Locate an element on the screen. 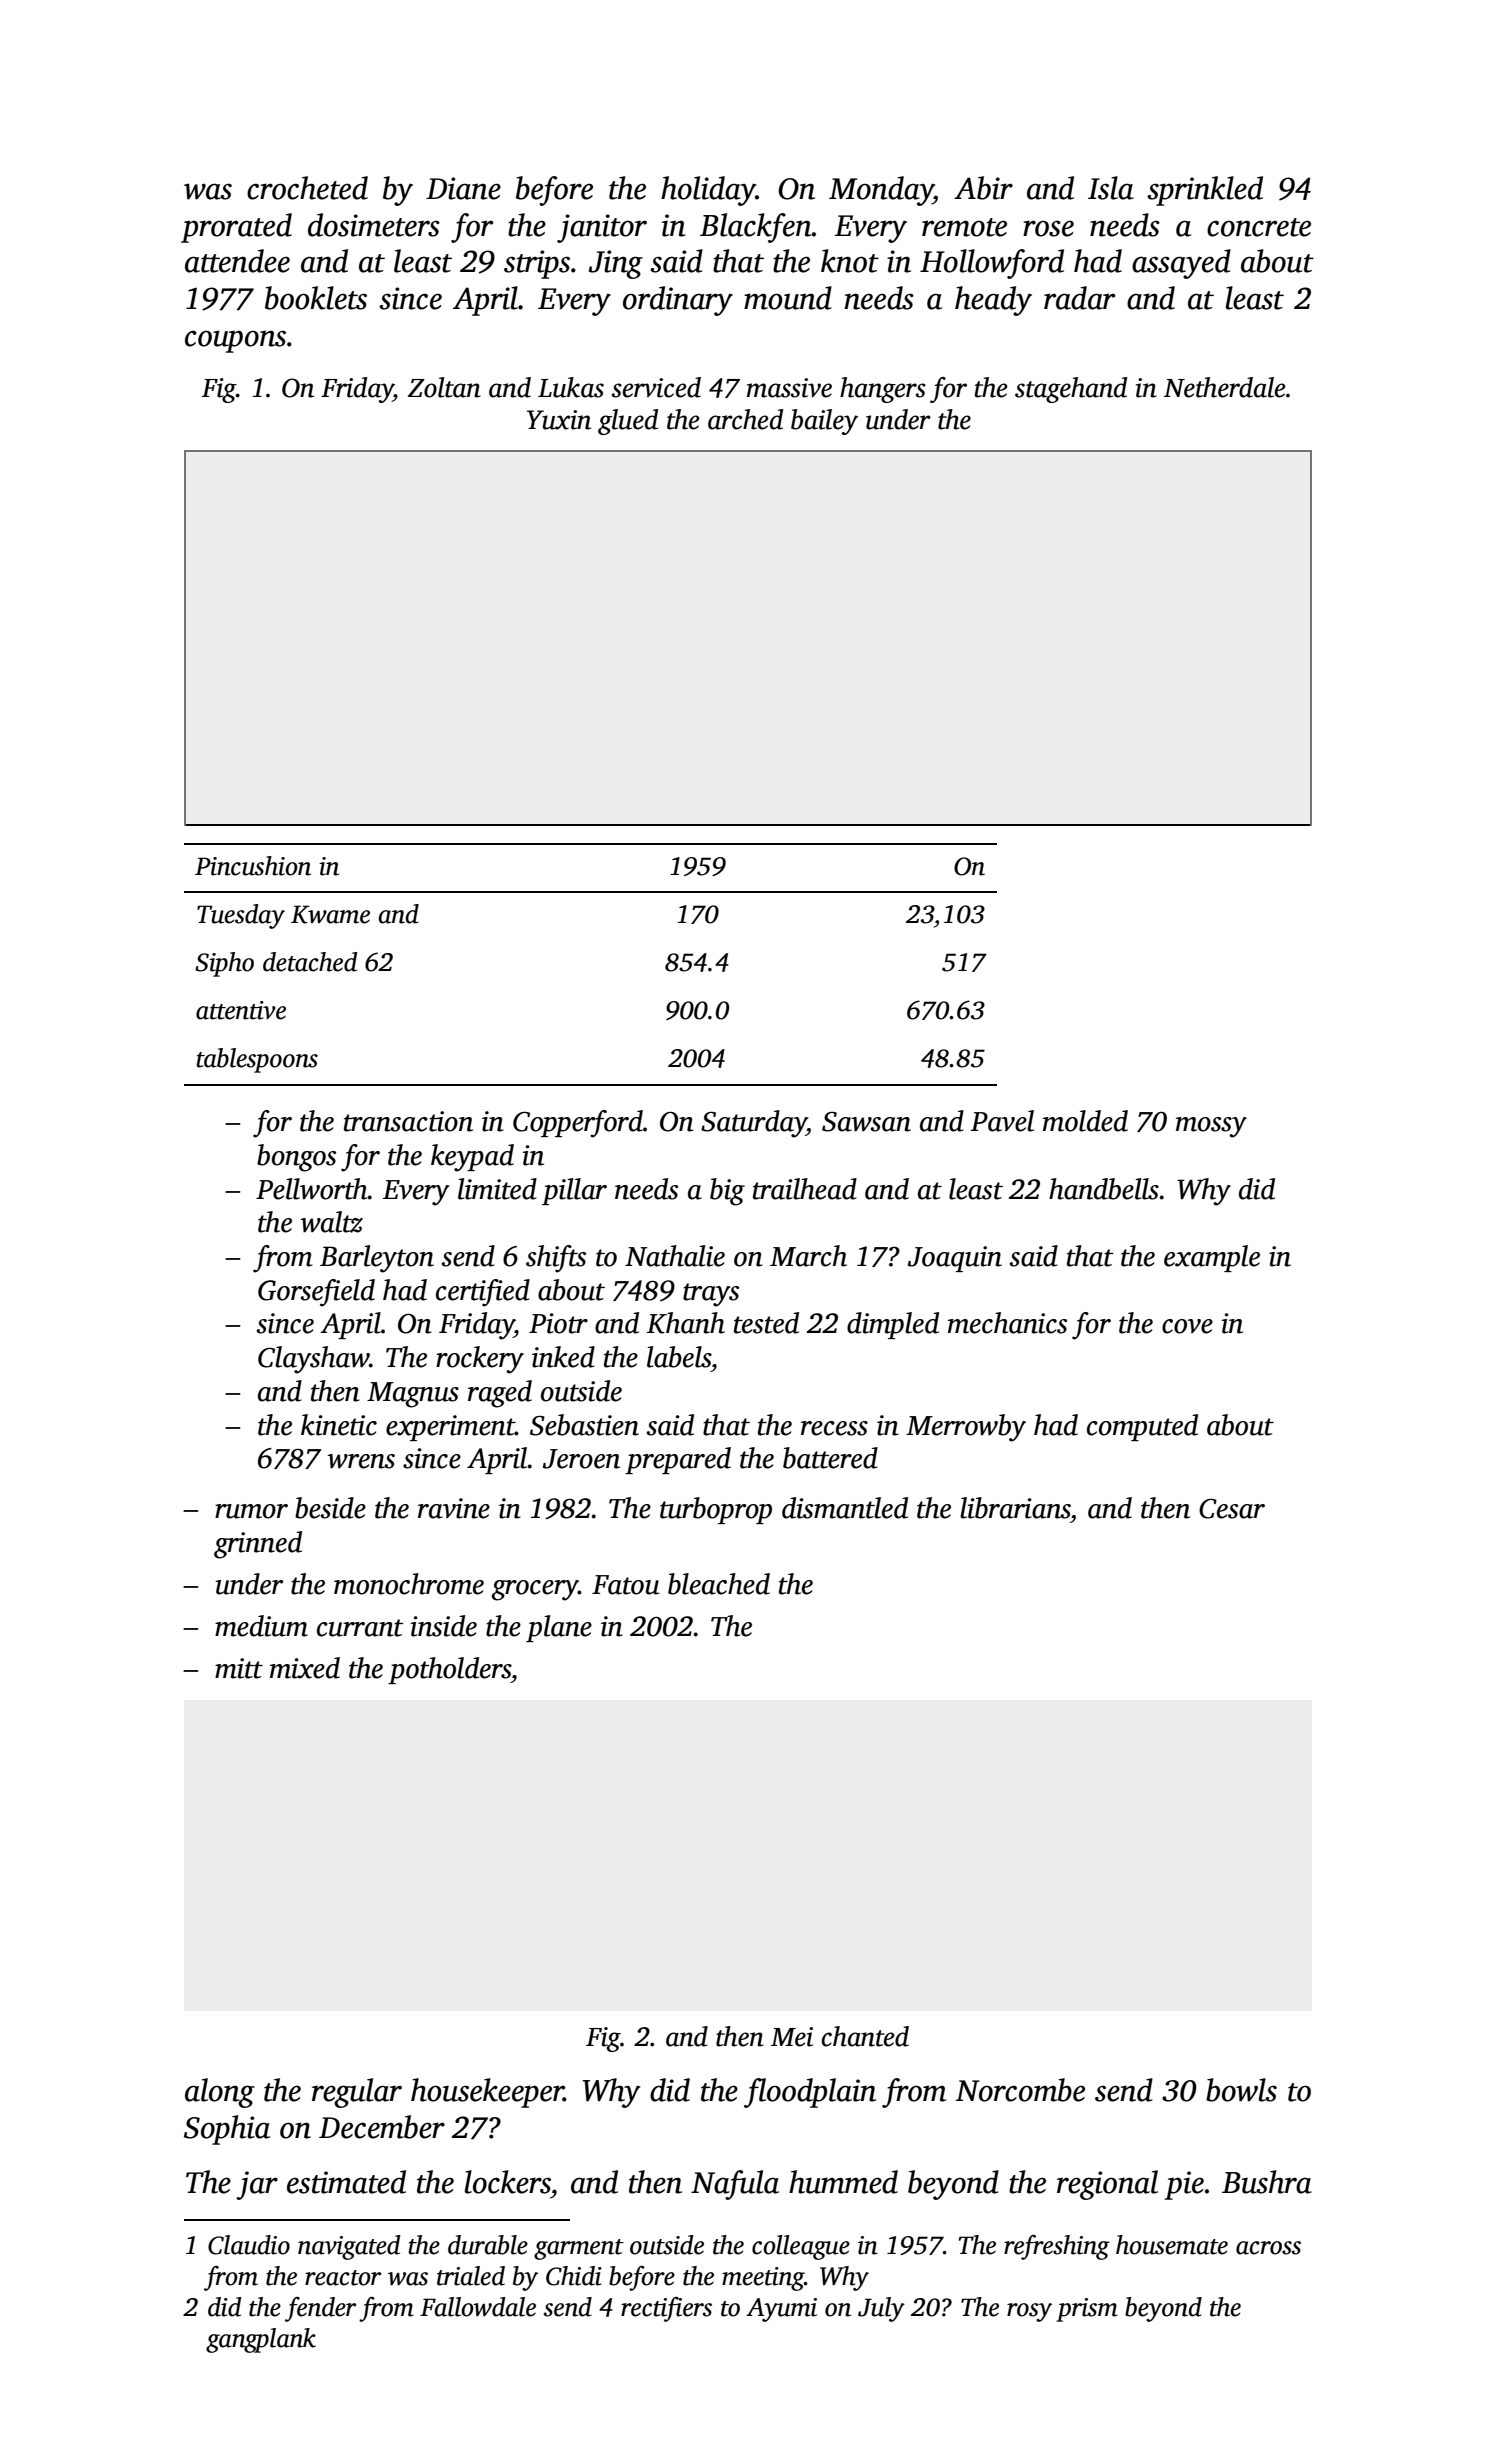  Zoltan is located at coordinates (444, 387).
